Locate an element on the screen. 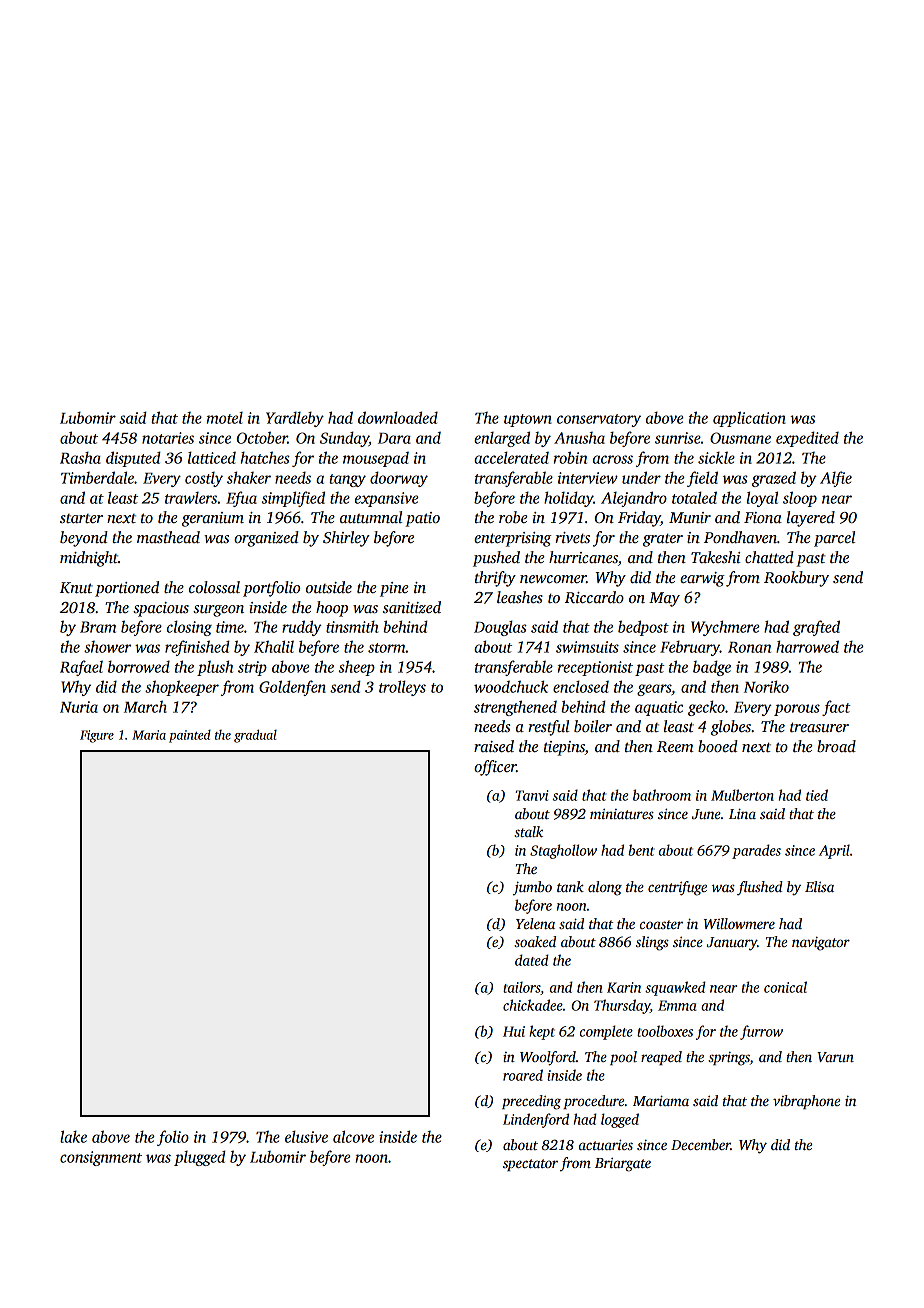 This screenshot has width=924, height=1308. Bram is located at coordinates (98, 627).
